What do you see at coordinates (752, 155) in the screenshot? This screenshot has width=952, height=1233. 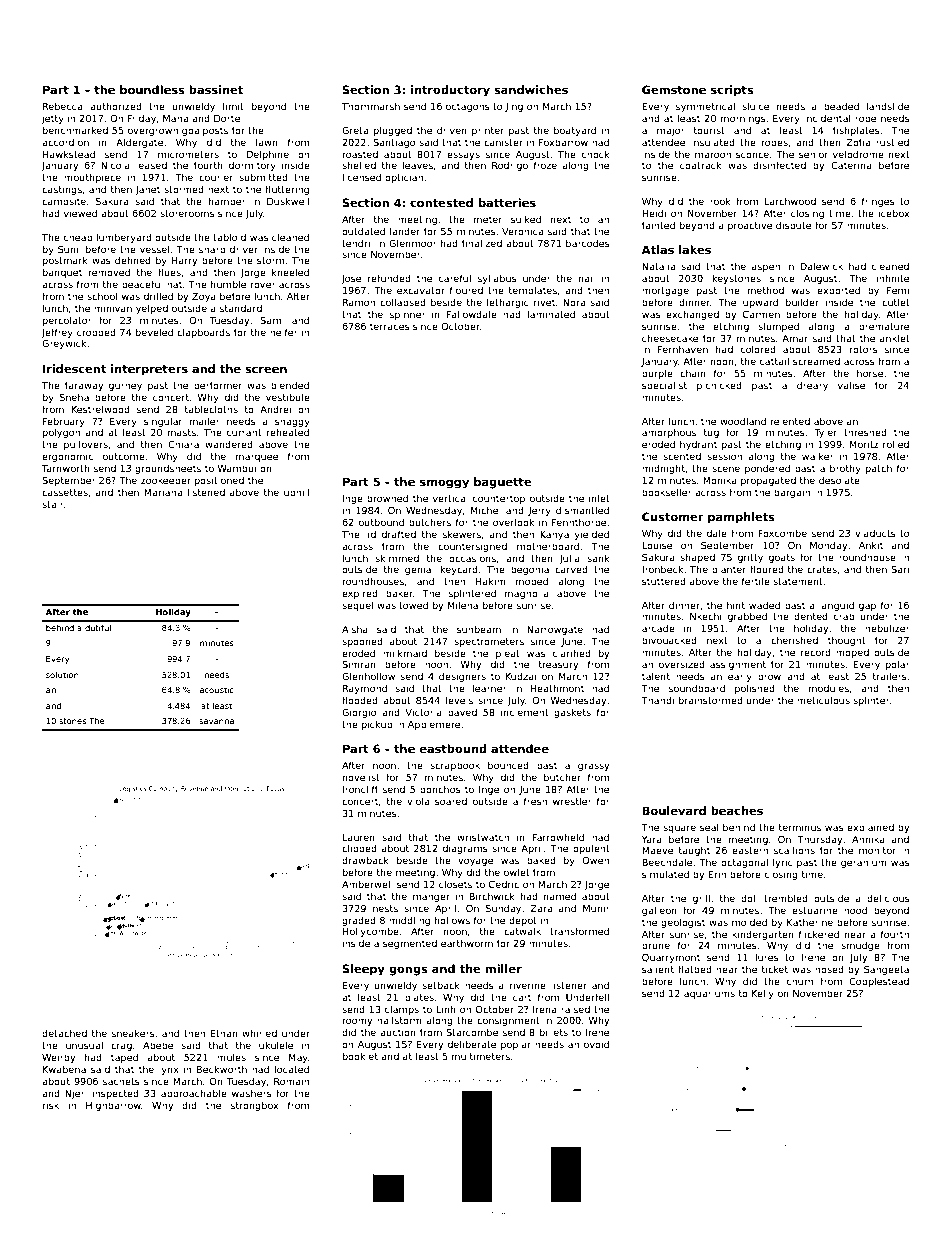 I see `sconce` at bounding box center [752, 155].
